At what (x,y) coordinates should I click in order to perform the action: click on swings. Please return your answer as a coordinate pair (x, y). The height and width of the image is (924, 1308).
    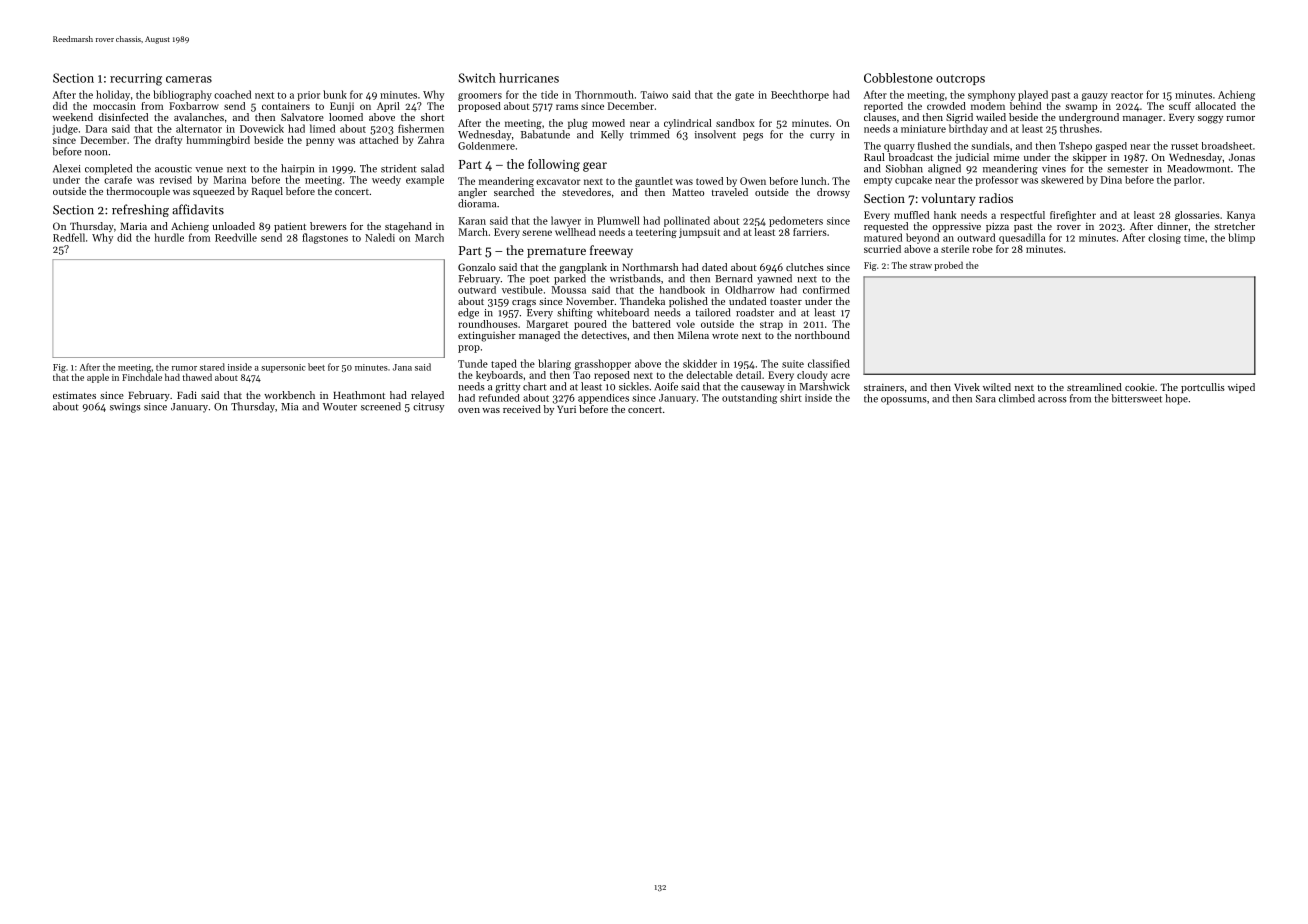
    Looking at the image, I should click on (125, 408).
